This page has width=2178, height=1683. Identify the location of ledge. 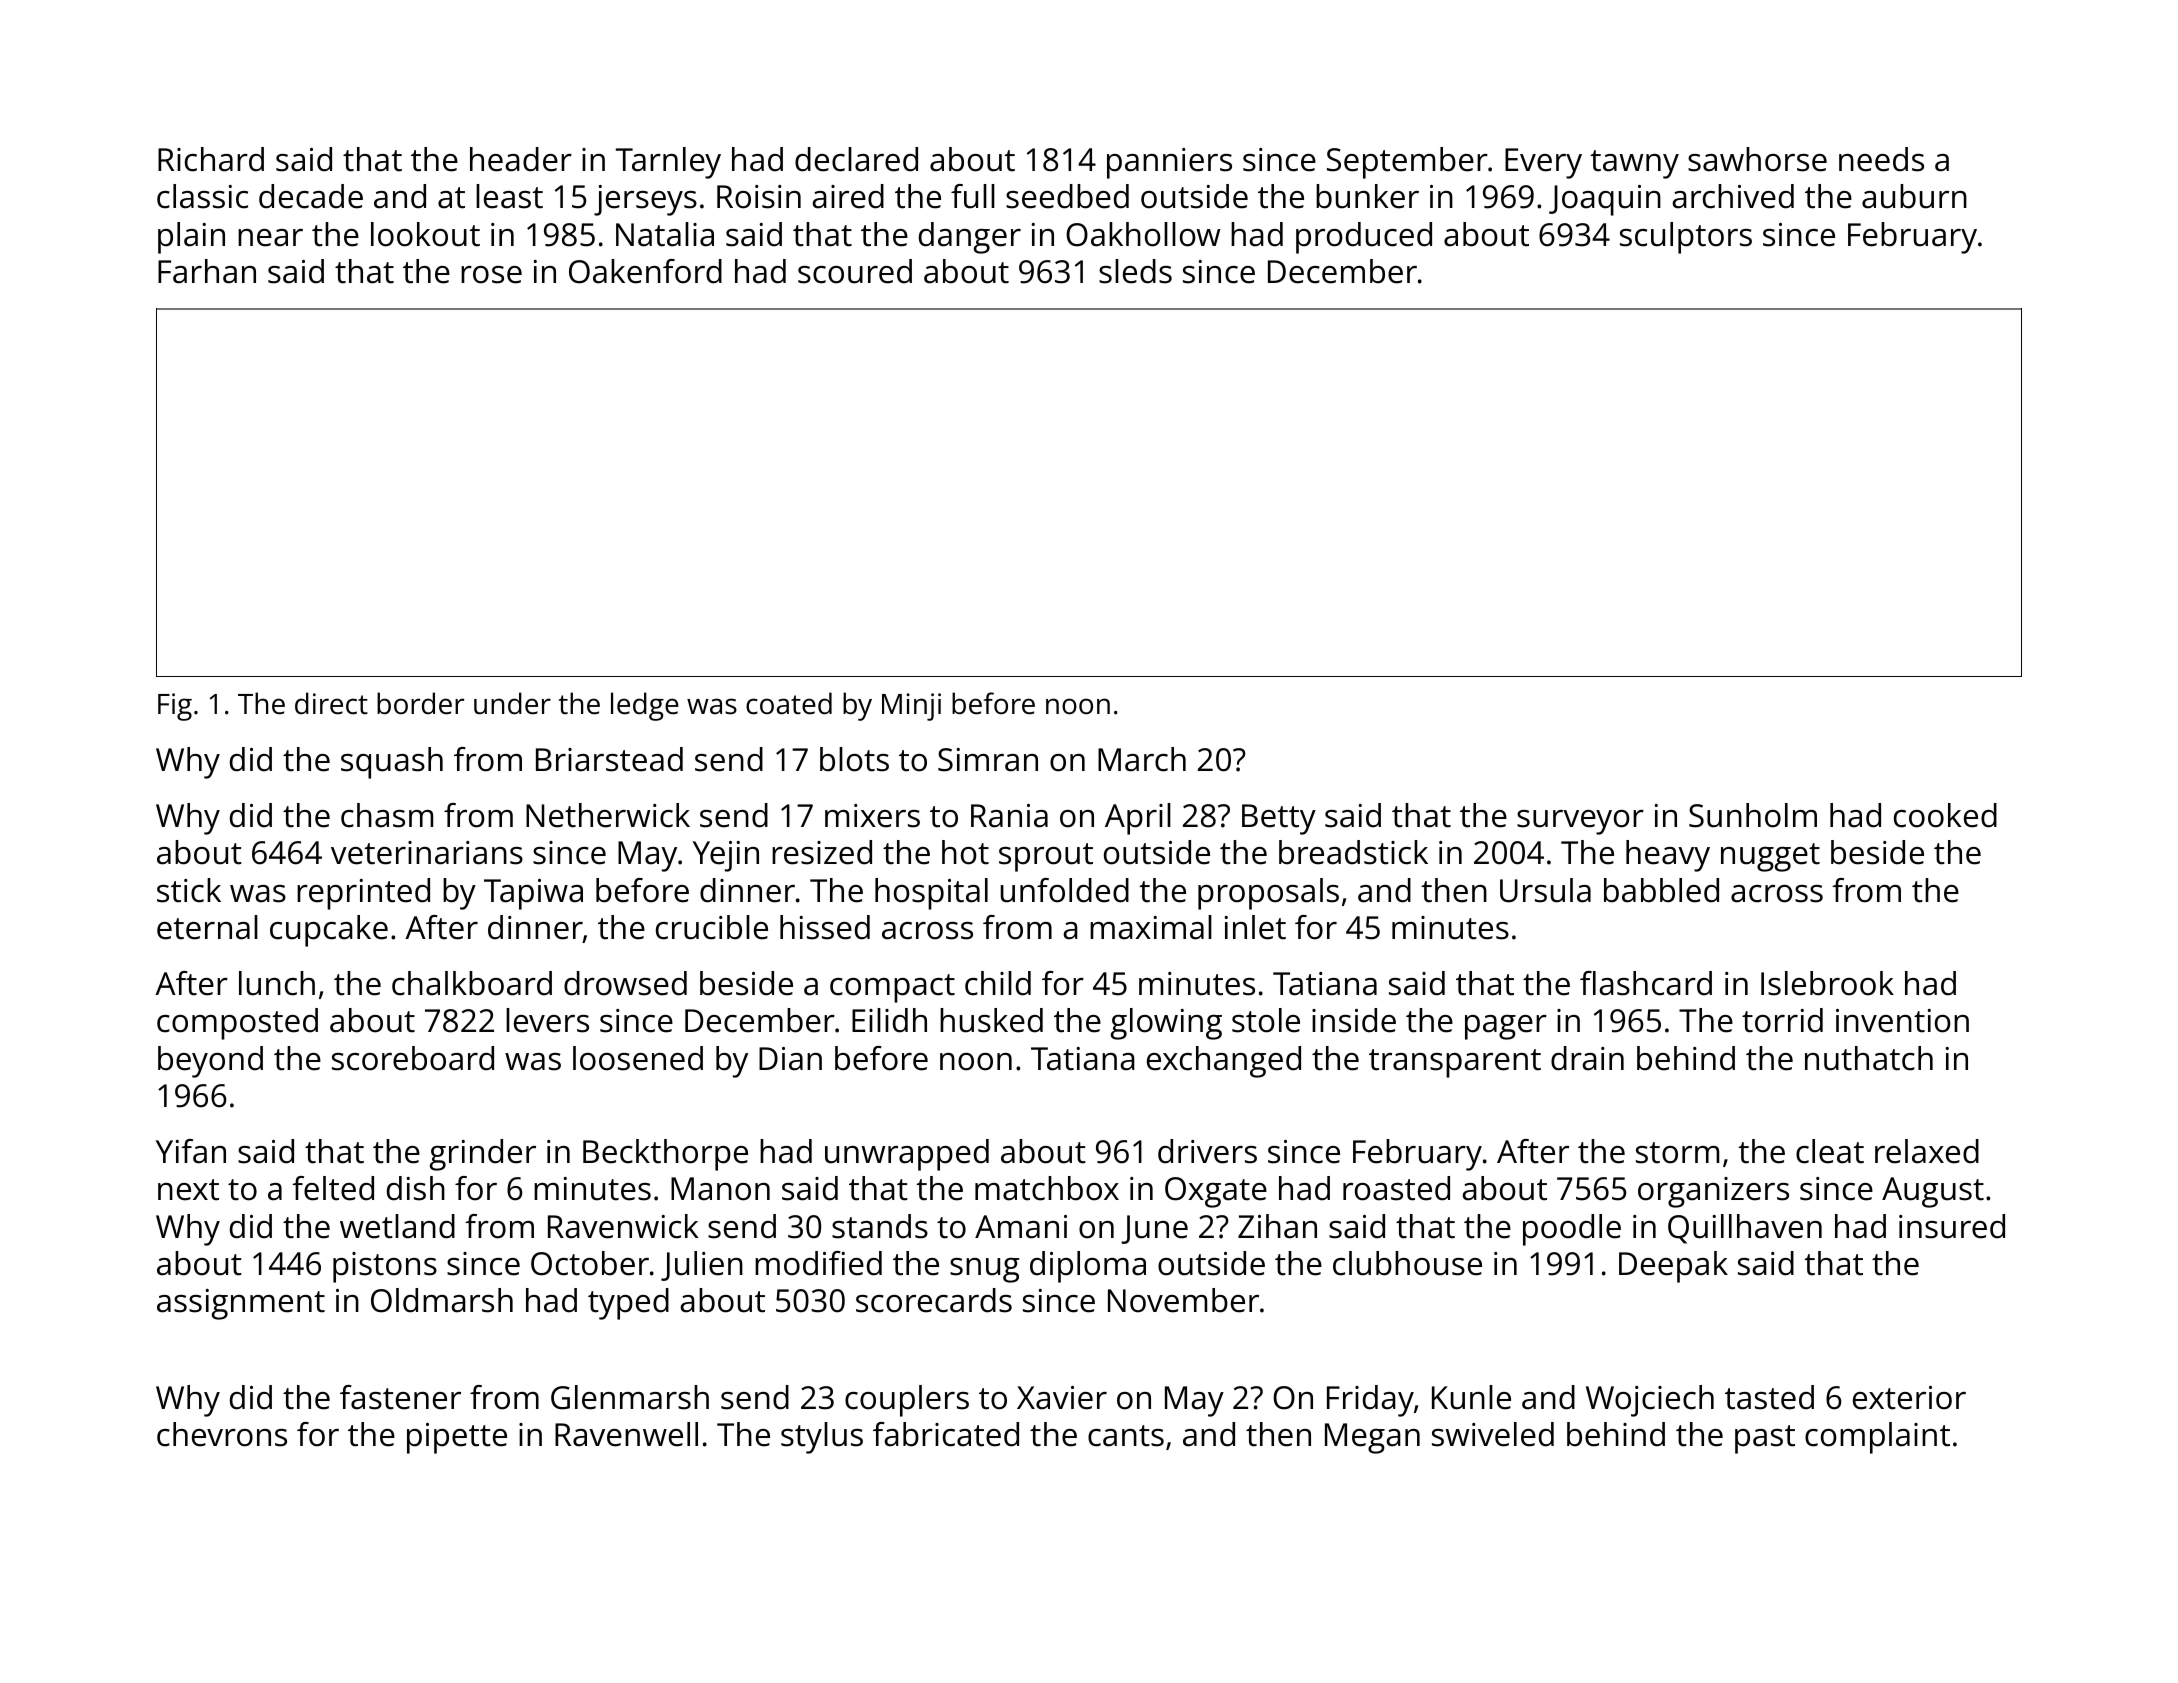
(645, 706).
